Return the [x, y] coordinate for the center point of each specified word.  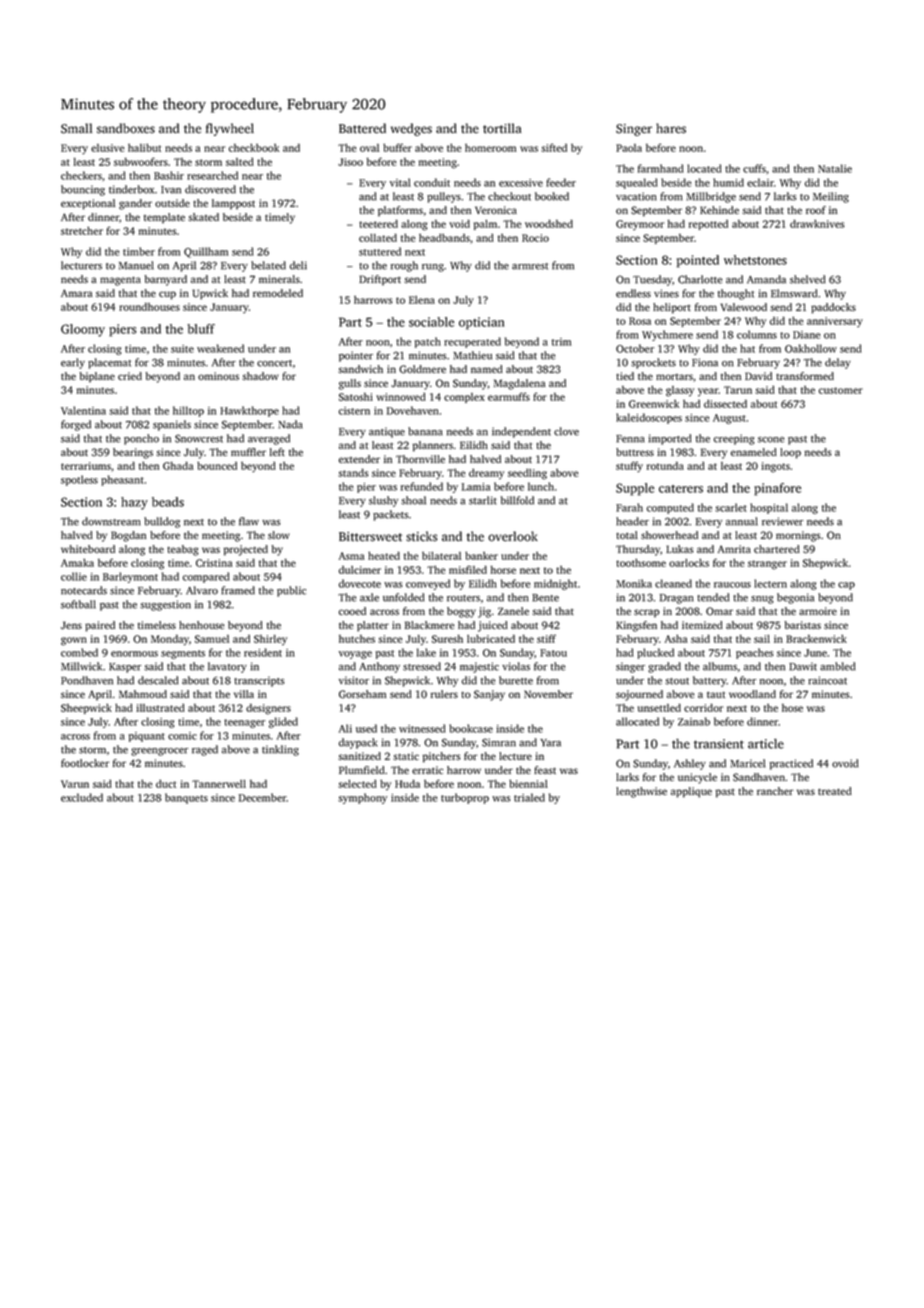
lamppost [233, 204]
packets [390, 515]
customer [841, 390]
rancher [775, 791]
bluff [201, 329]
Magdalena [519, 384]
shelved [807, 279]
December [263, 797]
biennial [528, 784]
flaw [249, 521]
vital [400, 182]
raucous [732, 585]
